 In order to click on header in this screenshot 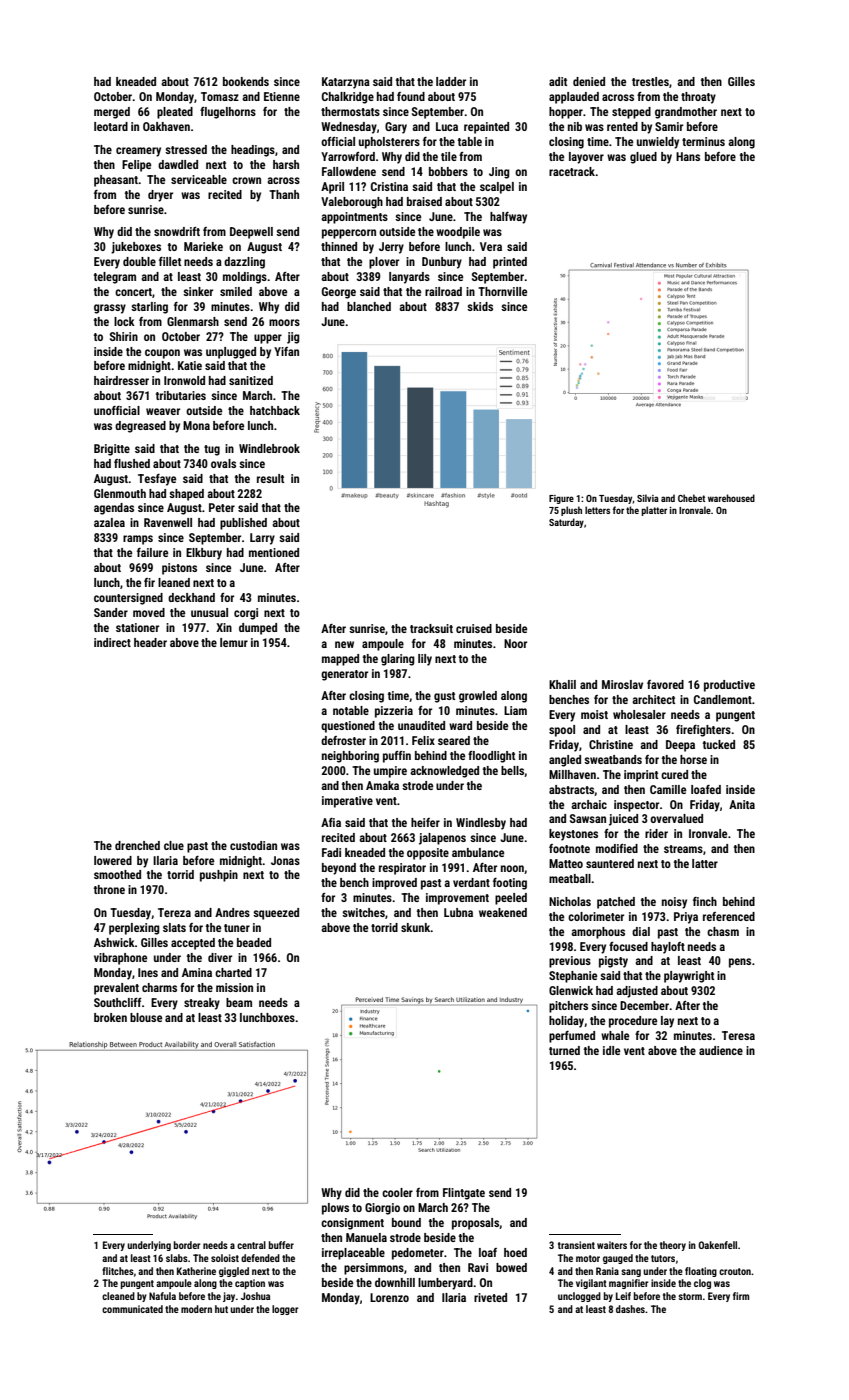, I will do `click(150, 642)`.
